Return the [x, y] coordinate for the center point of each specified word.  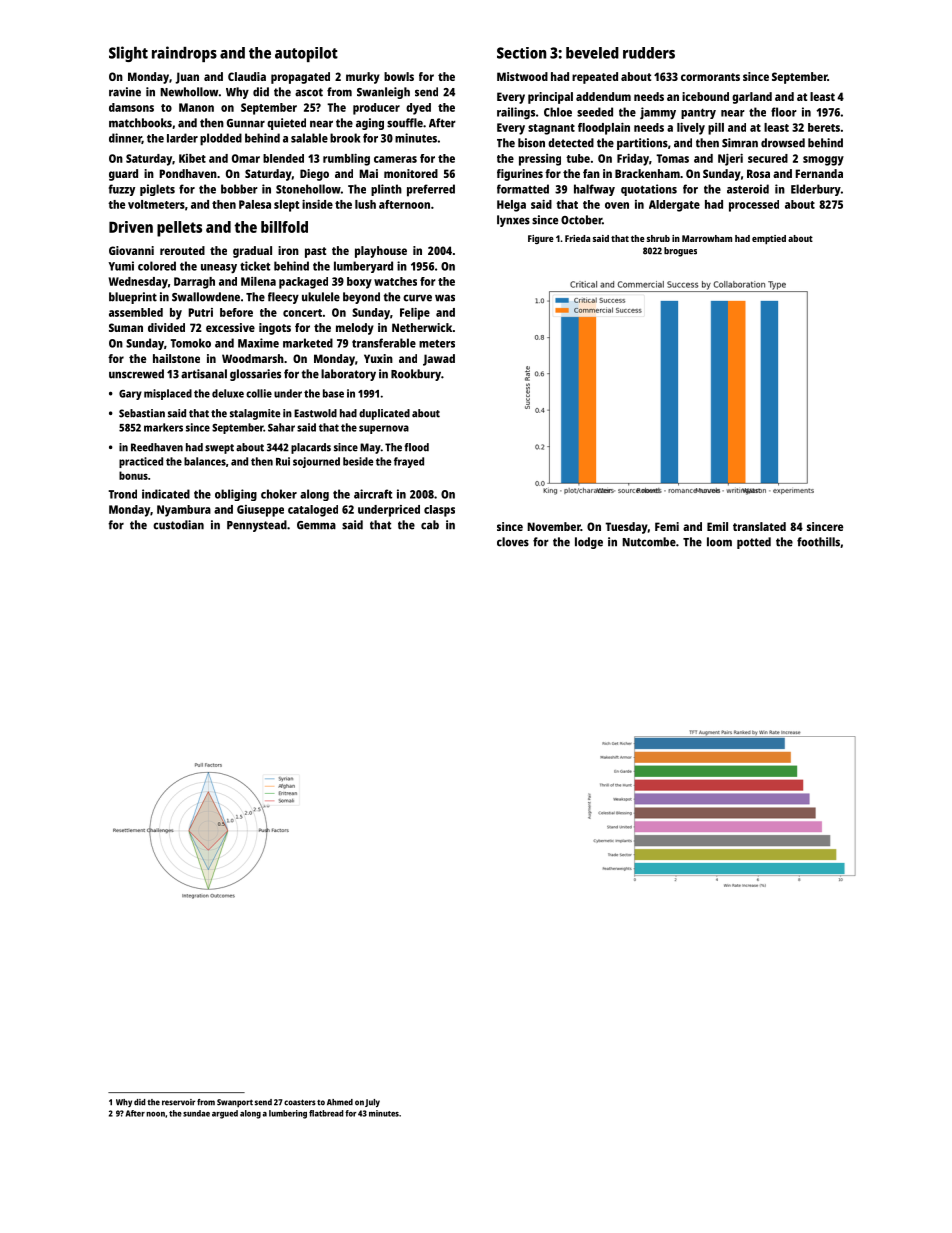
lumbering [288, 1114]
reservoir [178, 1102]
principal [550, 98]
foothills [818, 542]
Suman [126, 327]
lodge [589, 543]
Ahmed [340, 1102]
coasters [300, 1102]
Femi [667, 526]
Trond [122, 494]
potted [754, 543]
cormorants [710, 77]
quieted [286, 124]
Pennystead [257, 526]
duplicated [384, 414]
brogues [680, 252]
